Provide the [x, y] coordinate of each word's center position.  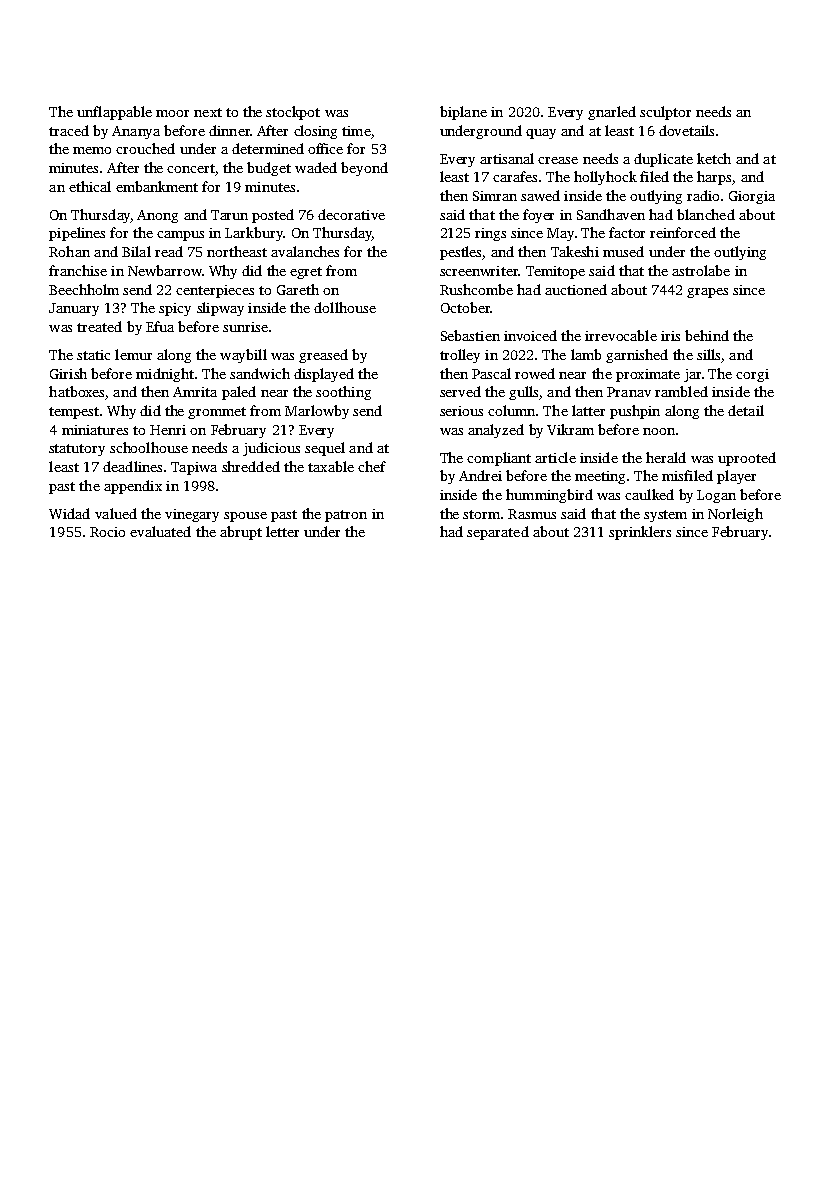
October [465, 307]
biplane [463, 113]
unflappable [114, 113]
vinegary [192, 515]
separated [498, 533]
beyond [364, 169]
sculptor [665, 113]
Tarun [229, 215]
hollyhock [605, 178]
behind [707, 335]
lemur [133, 354]
